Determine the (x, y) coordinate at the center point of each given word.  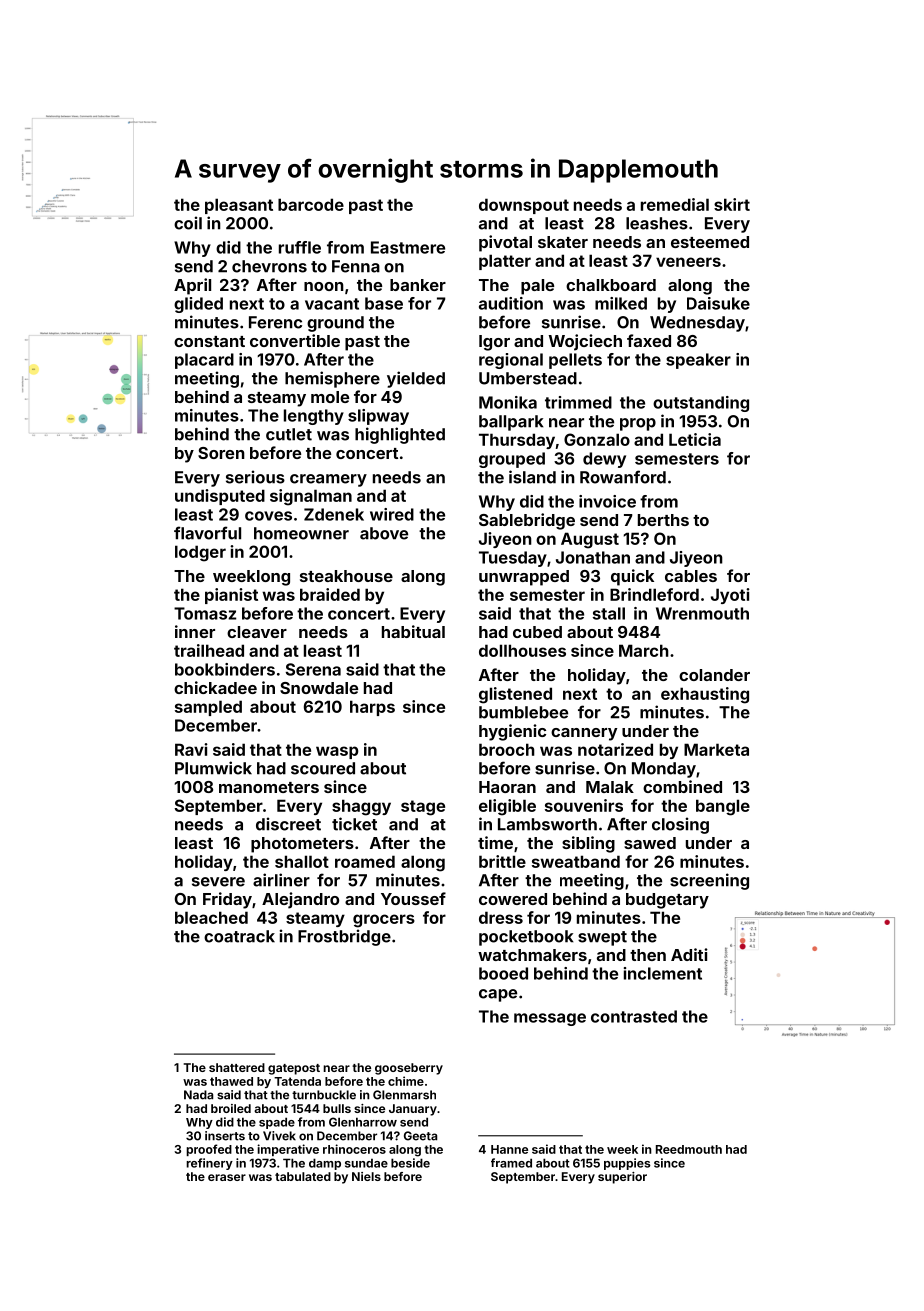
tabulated (303, 1176)
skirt (732, 204)
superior (622, 1178)
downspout (524, 206)
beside (410, 1163)
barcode (311, 204)
